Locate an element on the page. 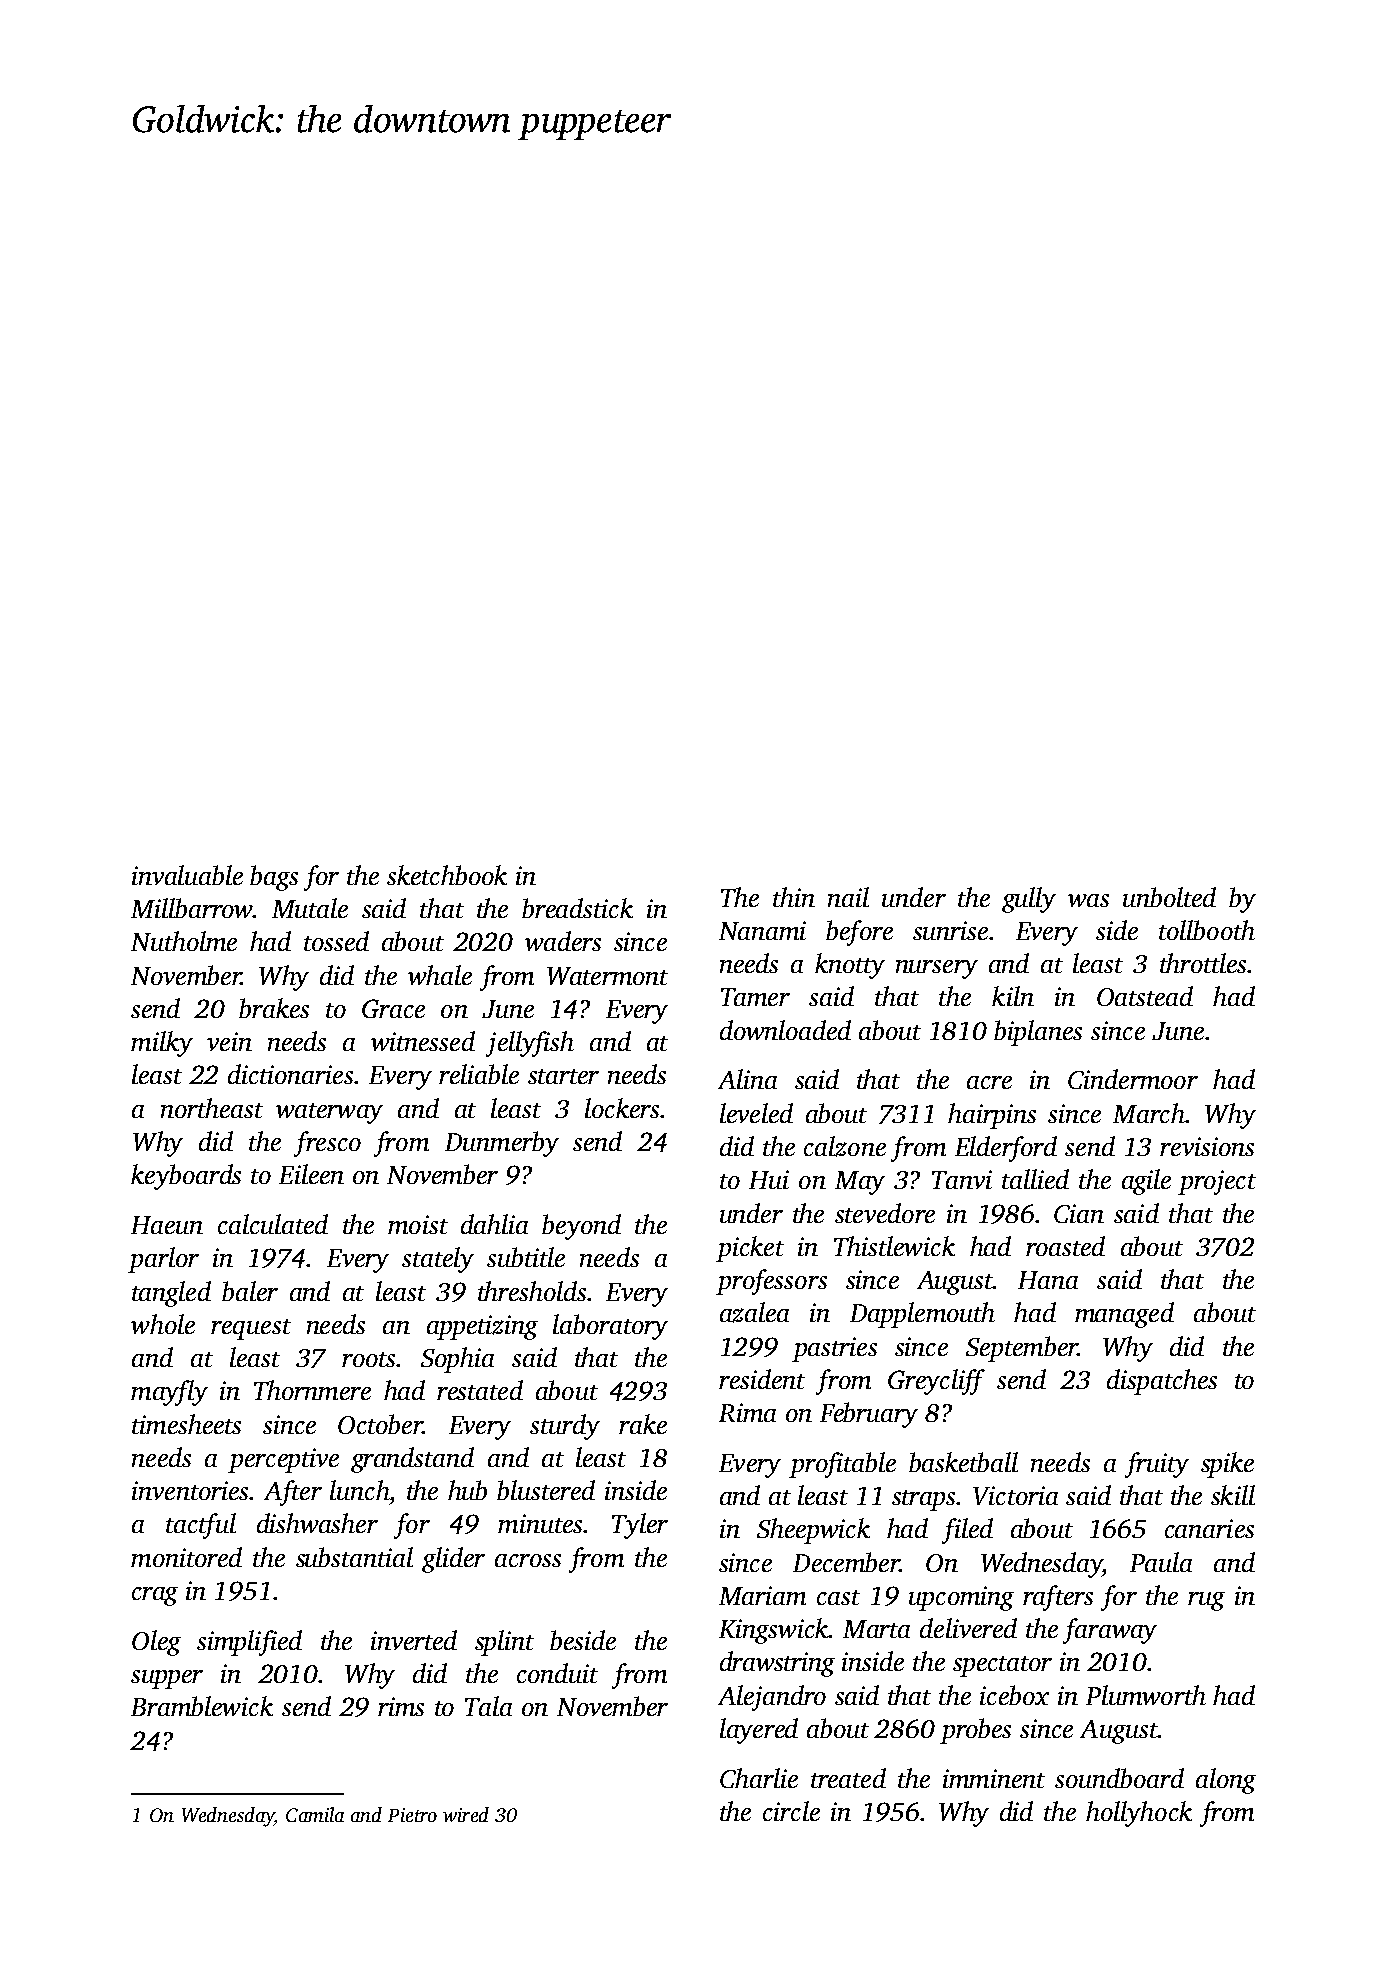  unbolted is located at coordinates (1169, 897).
